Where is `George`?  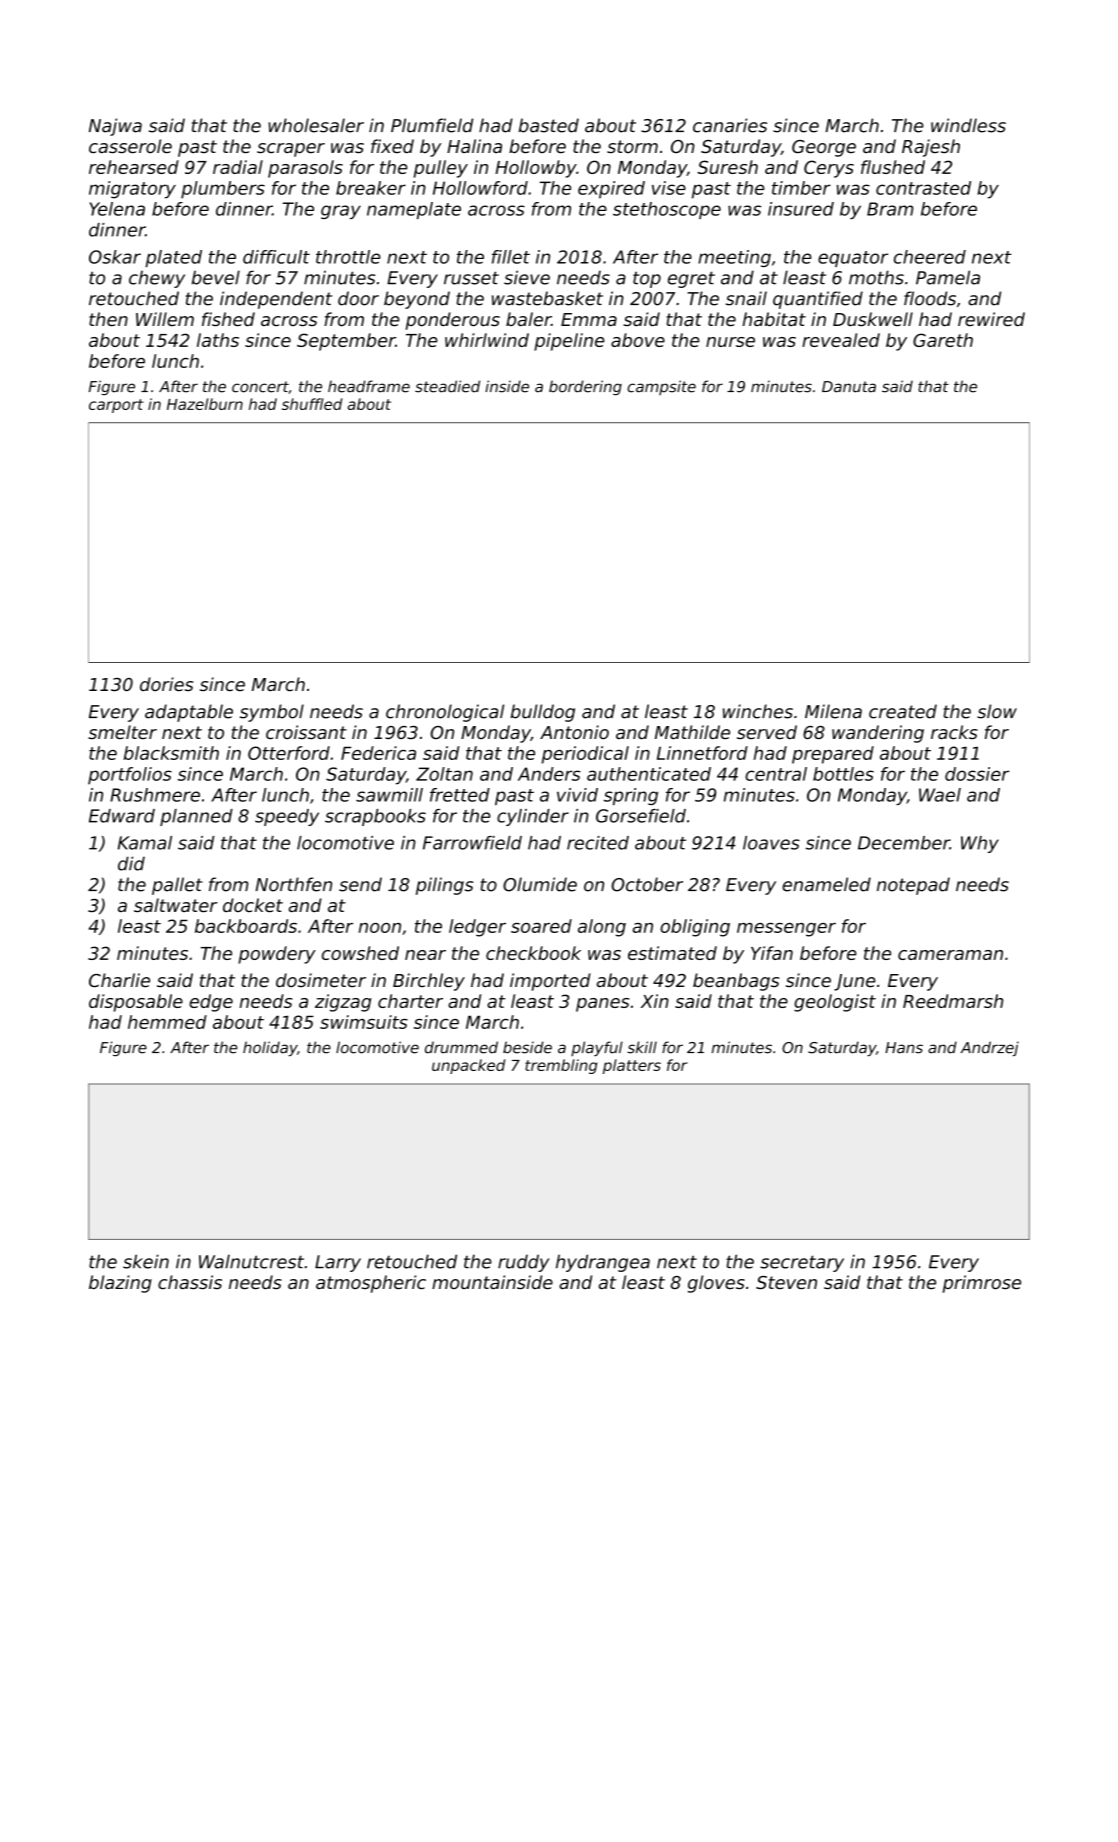
George is located at coordinates (824, 148).
